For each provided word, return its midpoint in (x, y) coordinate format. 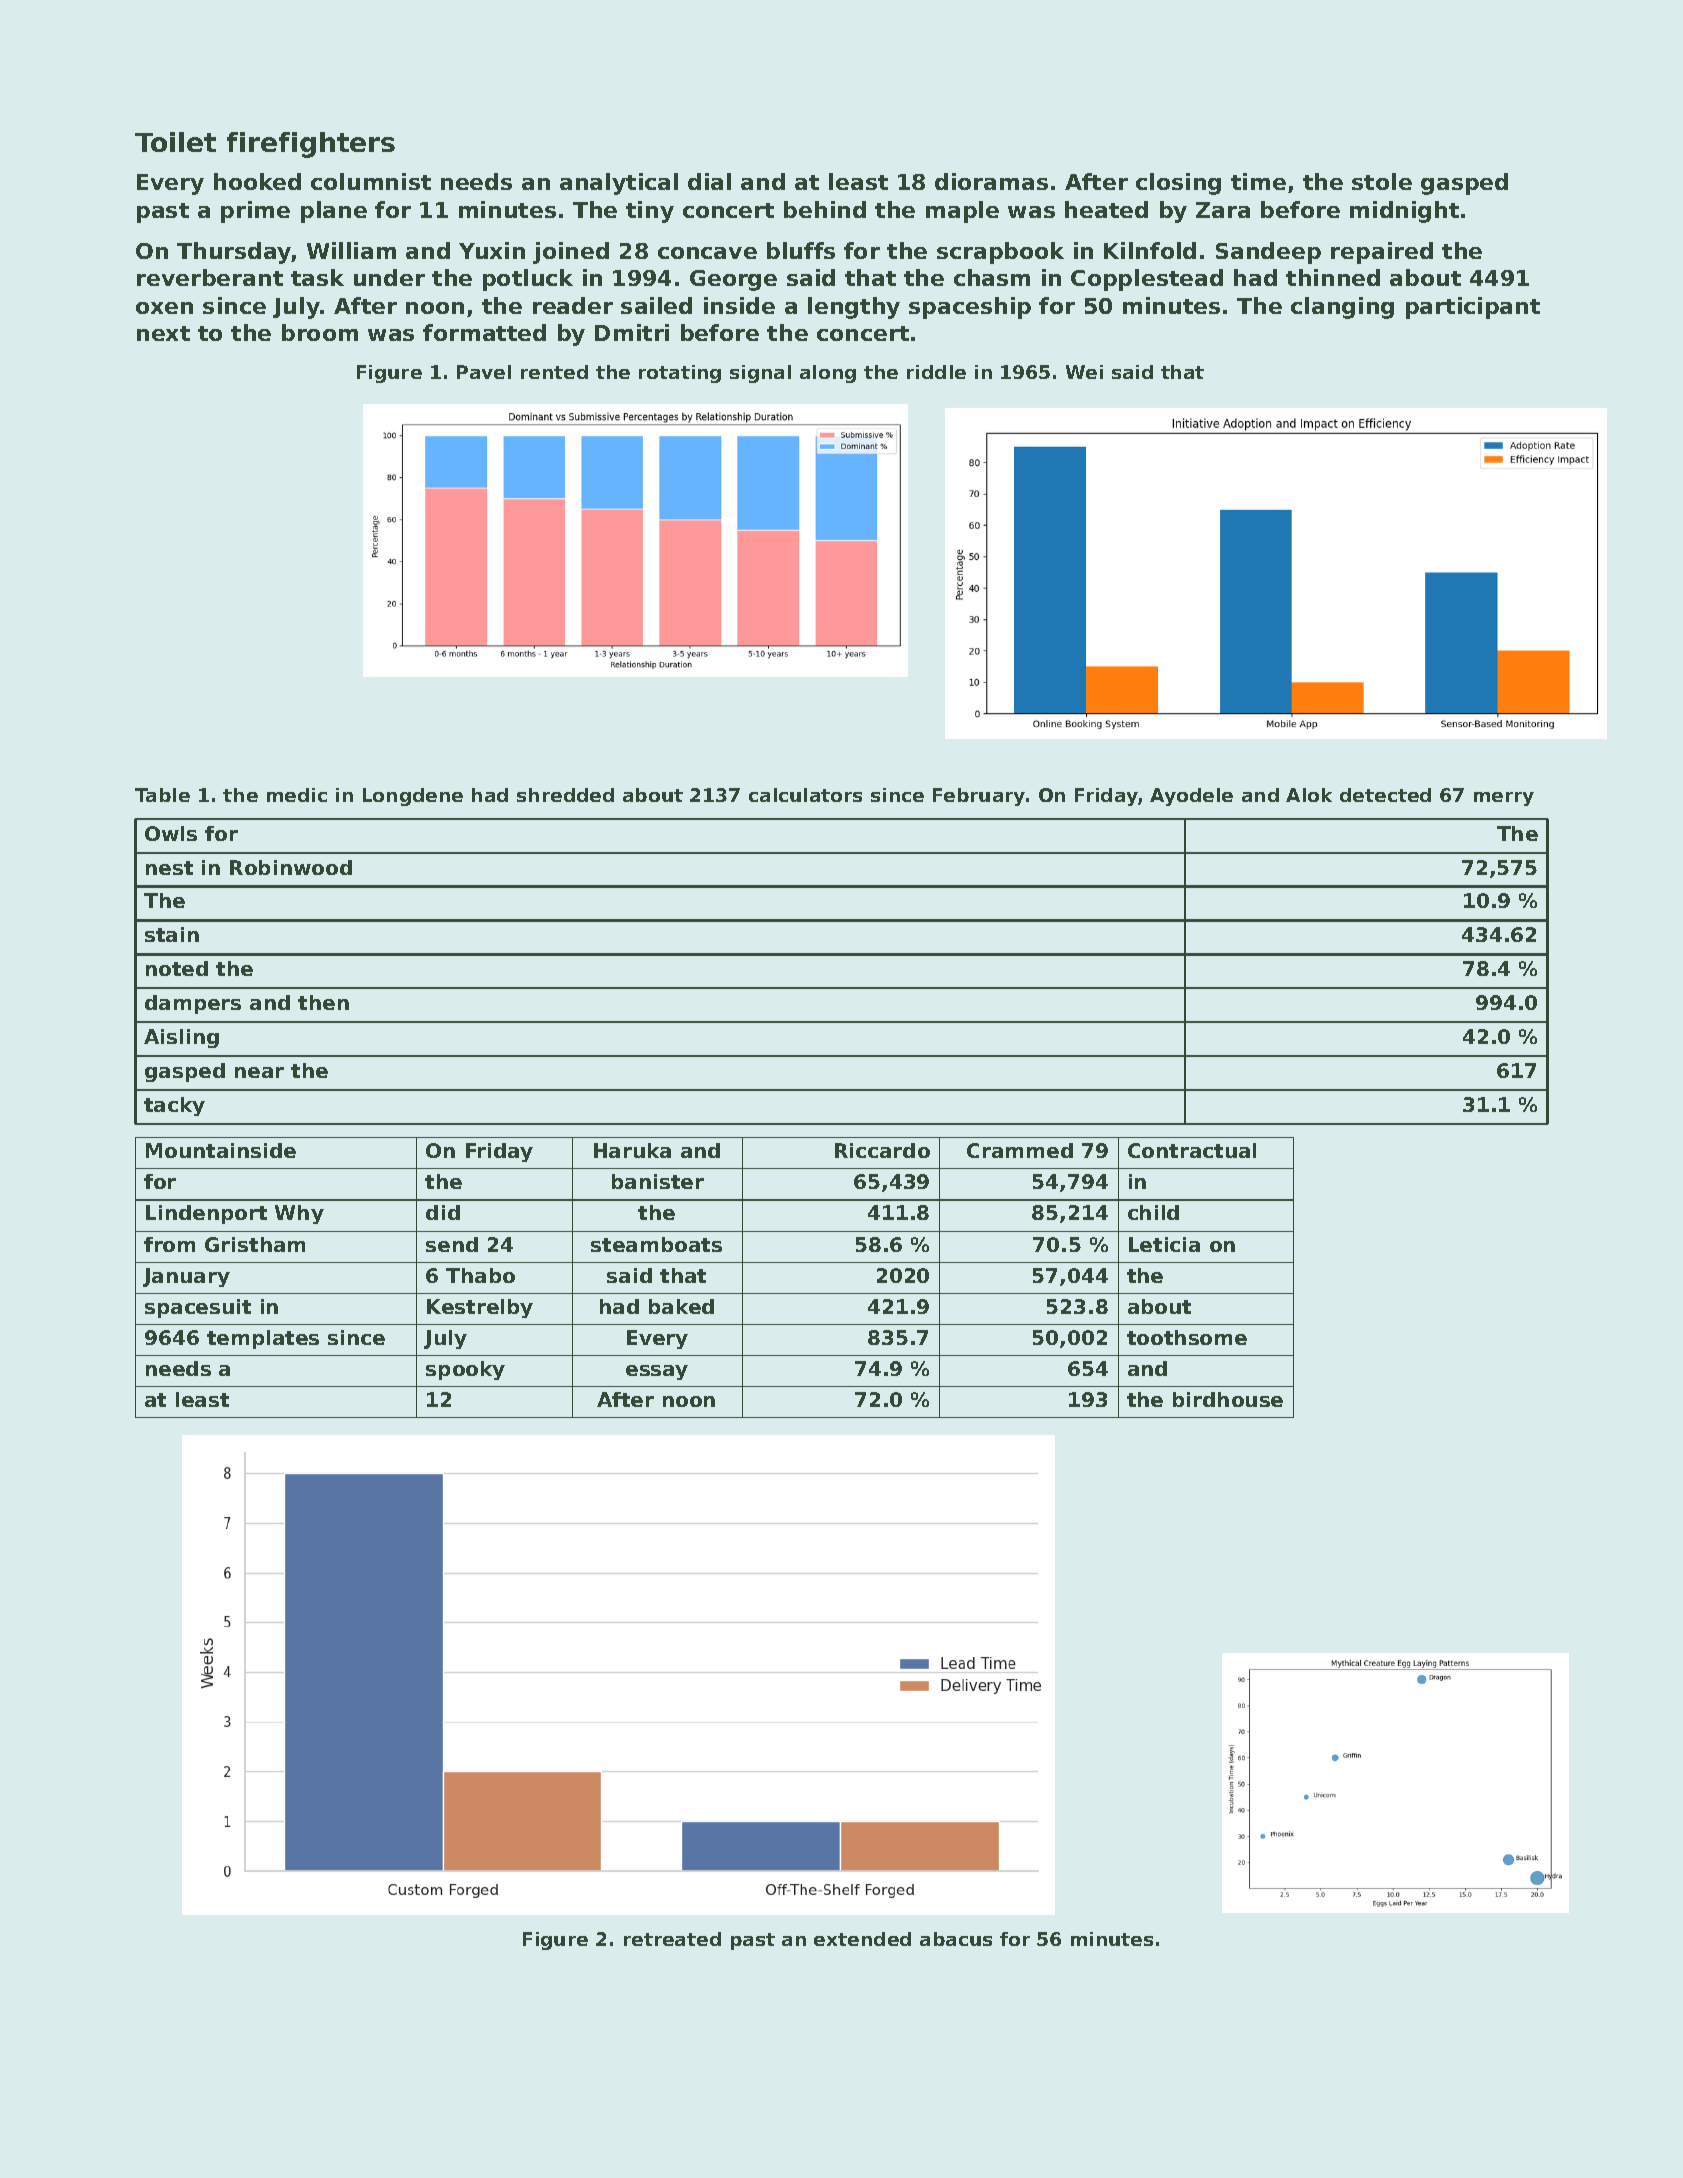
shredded (565, 795)
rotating (680, 374)
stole (1382, 181)
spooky (465, 1370)
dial (709, 181)
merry (1504, 799)
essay (657, 1372)
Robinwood (291, 867)
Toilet (175, 142)
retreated (672, 1939)
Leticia (1164, 1244)
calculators (805, 795)
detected (1385, 795)
